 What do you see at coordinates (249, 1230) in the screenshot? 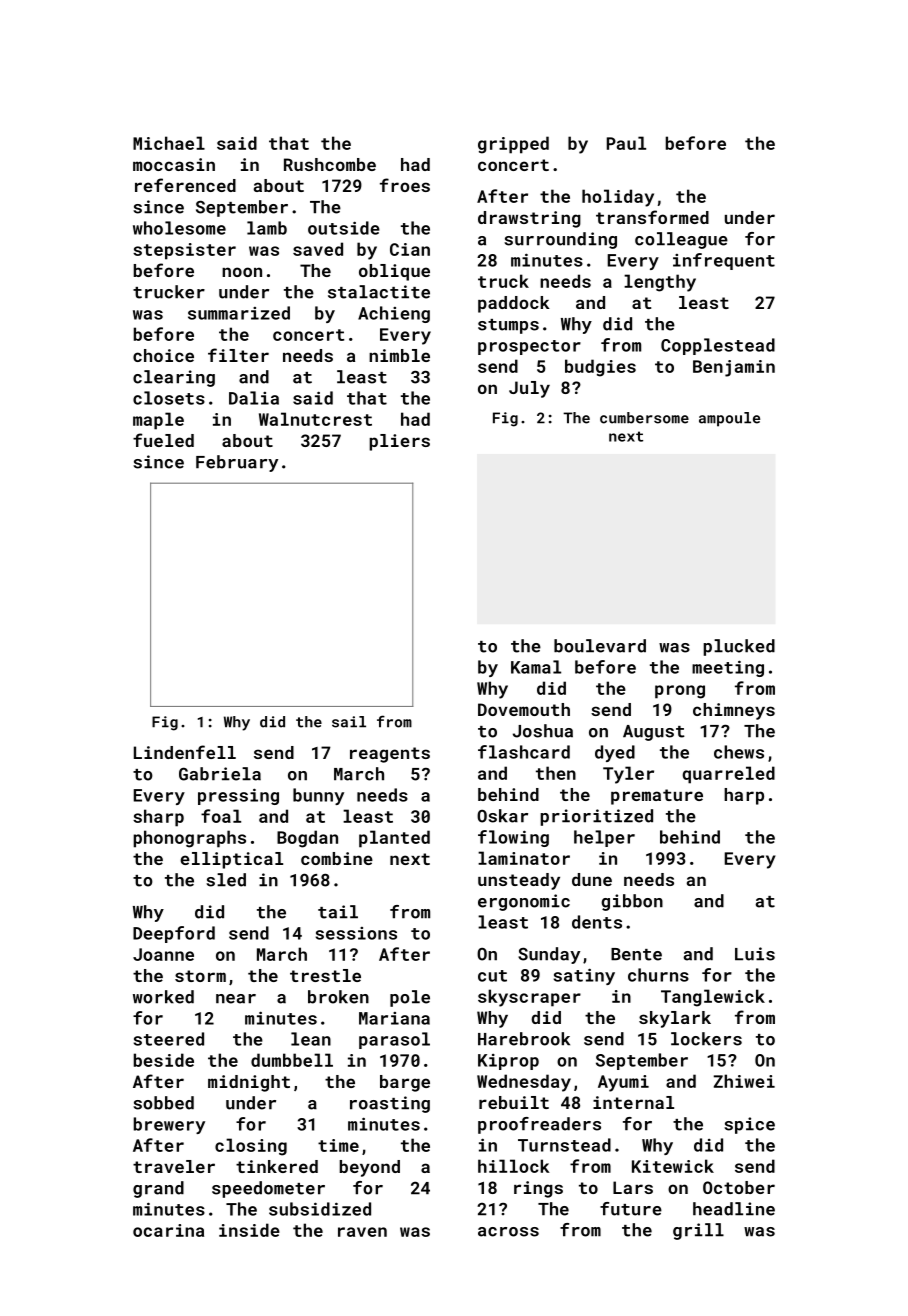
I see `inside` at bounding box center [249, 1230].
